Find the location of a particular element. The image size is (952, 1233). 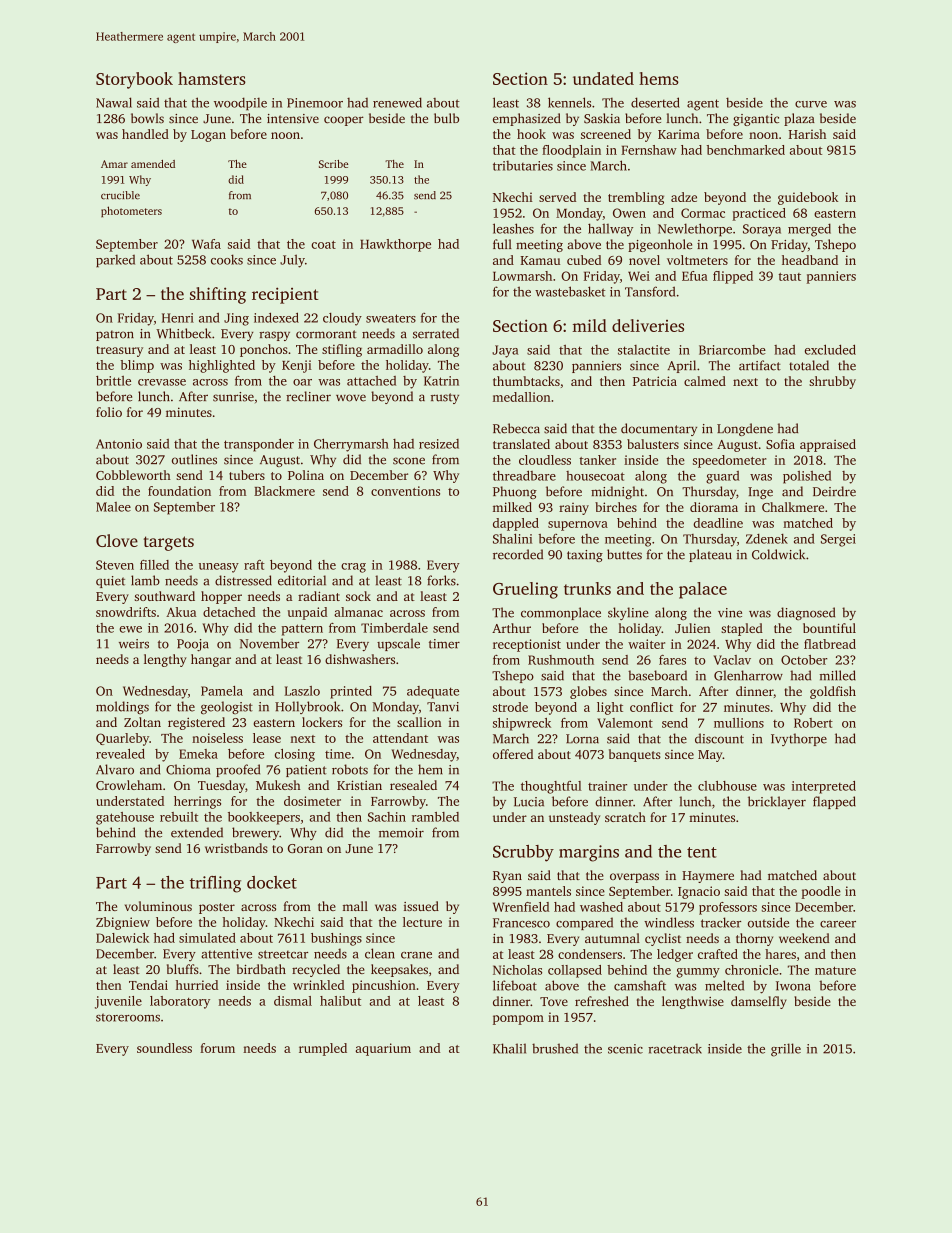

flapped is located at coordinates (834, 802).
